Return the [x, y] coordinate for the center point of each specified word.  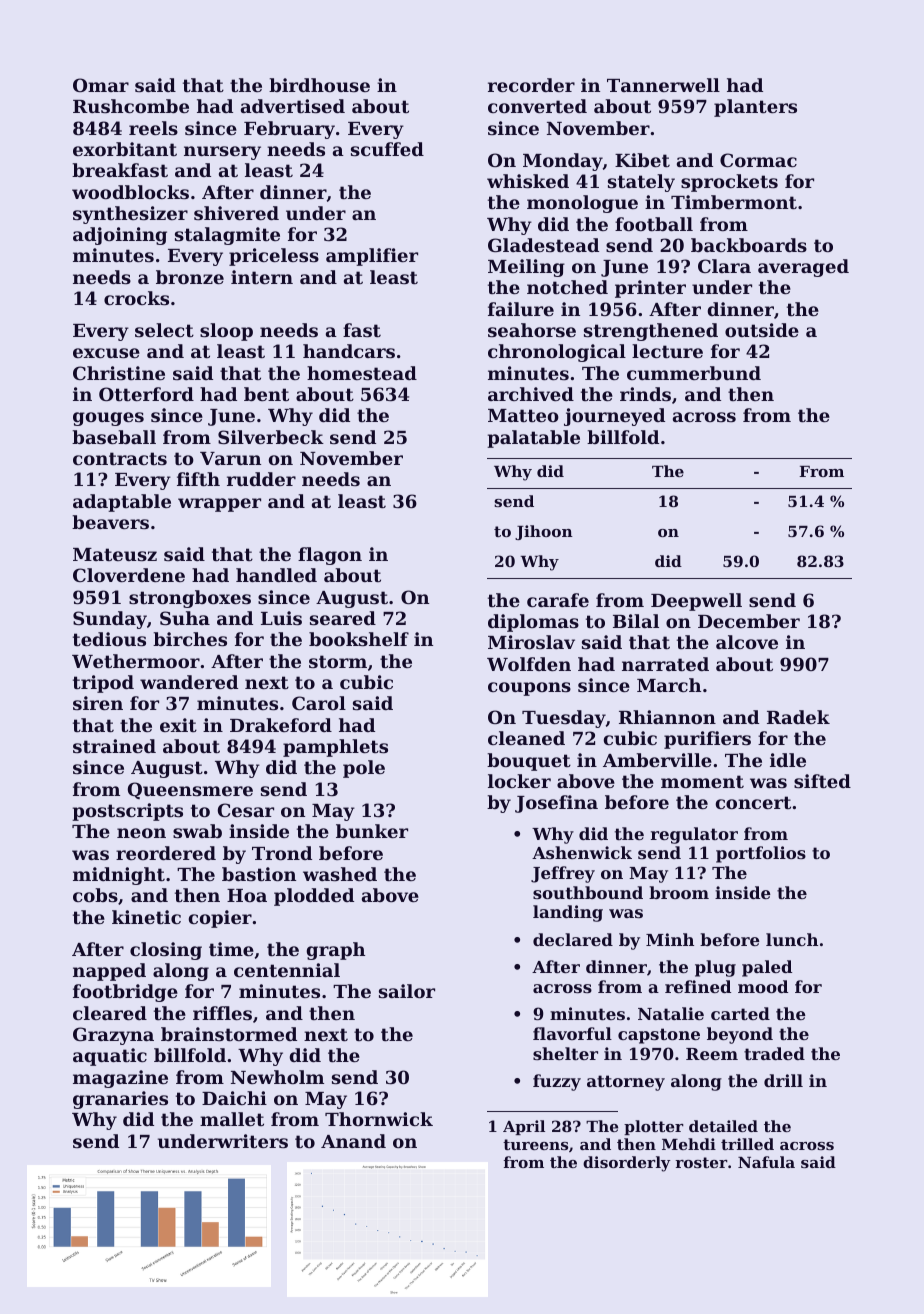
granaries [120, 1100]
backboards [749, 245]
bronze [190, 277]
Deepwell [696, 602]
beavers [110, 522]
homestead [362, 373]
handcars [349, 351]
